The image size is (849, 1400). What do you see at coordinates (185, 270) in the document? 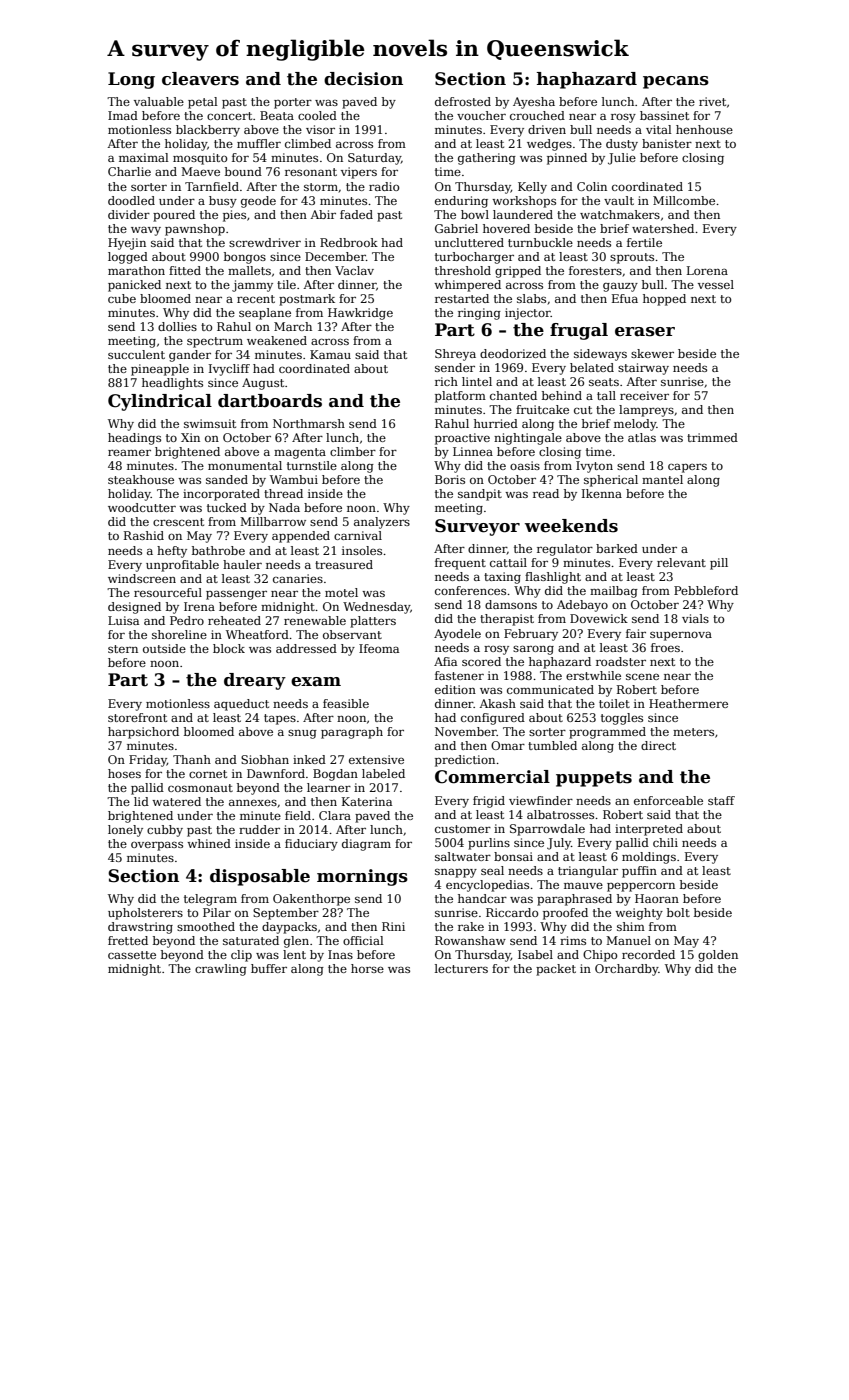
I see `fitted` at bounding box center [185, 270].
